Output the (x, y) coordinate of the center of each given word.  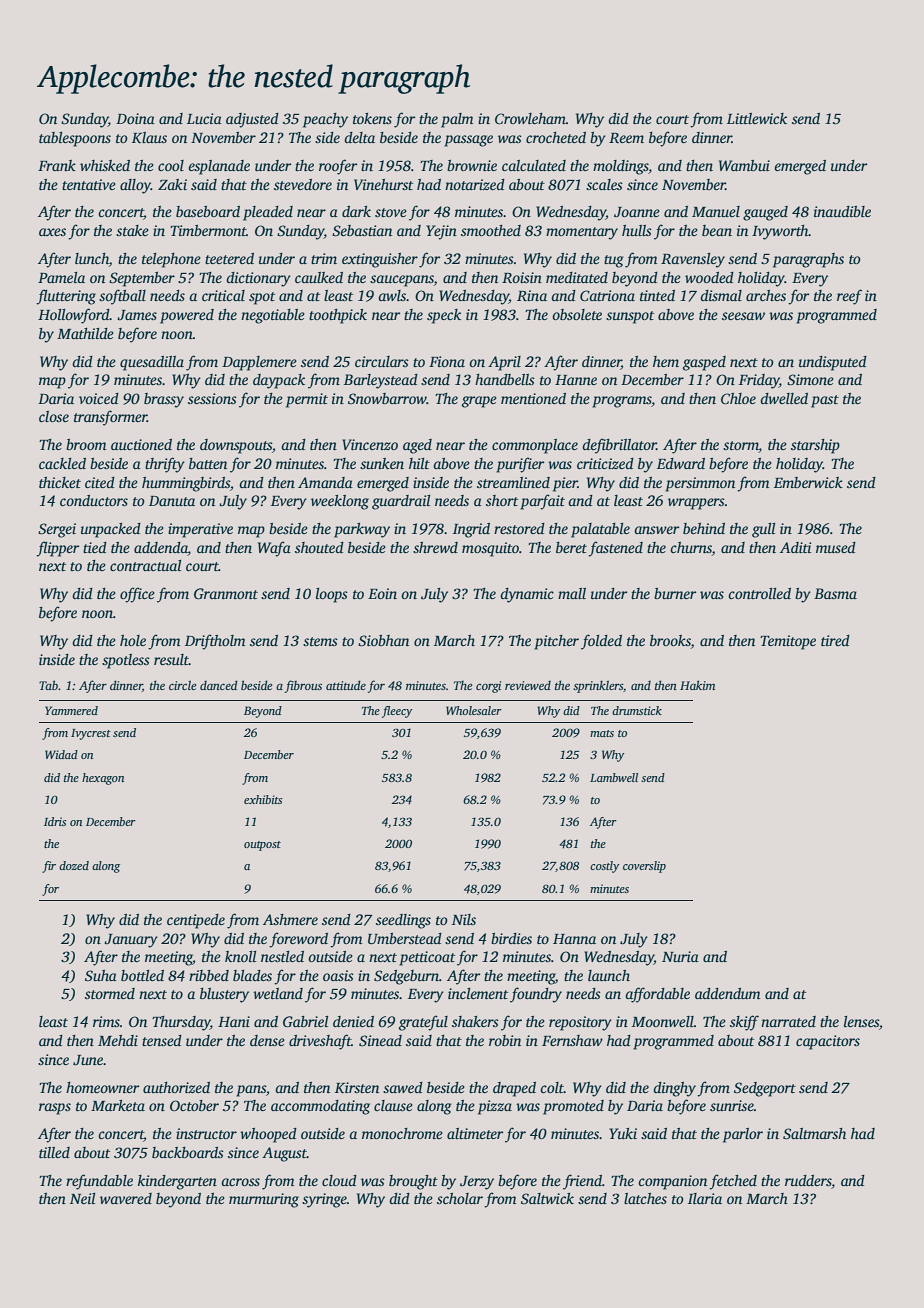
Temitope (788, 642)
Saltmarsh (814, 1133)
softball (122, 297)
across (240, 1182)
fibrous (303, 686)
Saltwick (547, 1198)
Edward (681, 463)
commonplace (535, 446)
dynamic (527, 595)
